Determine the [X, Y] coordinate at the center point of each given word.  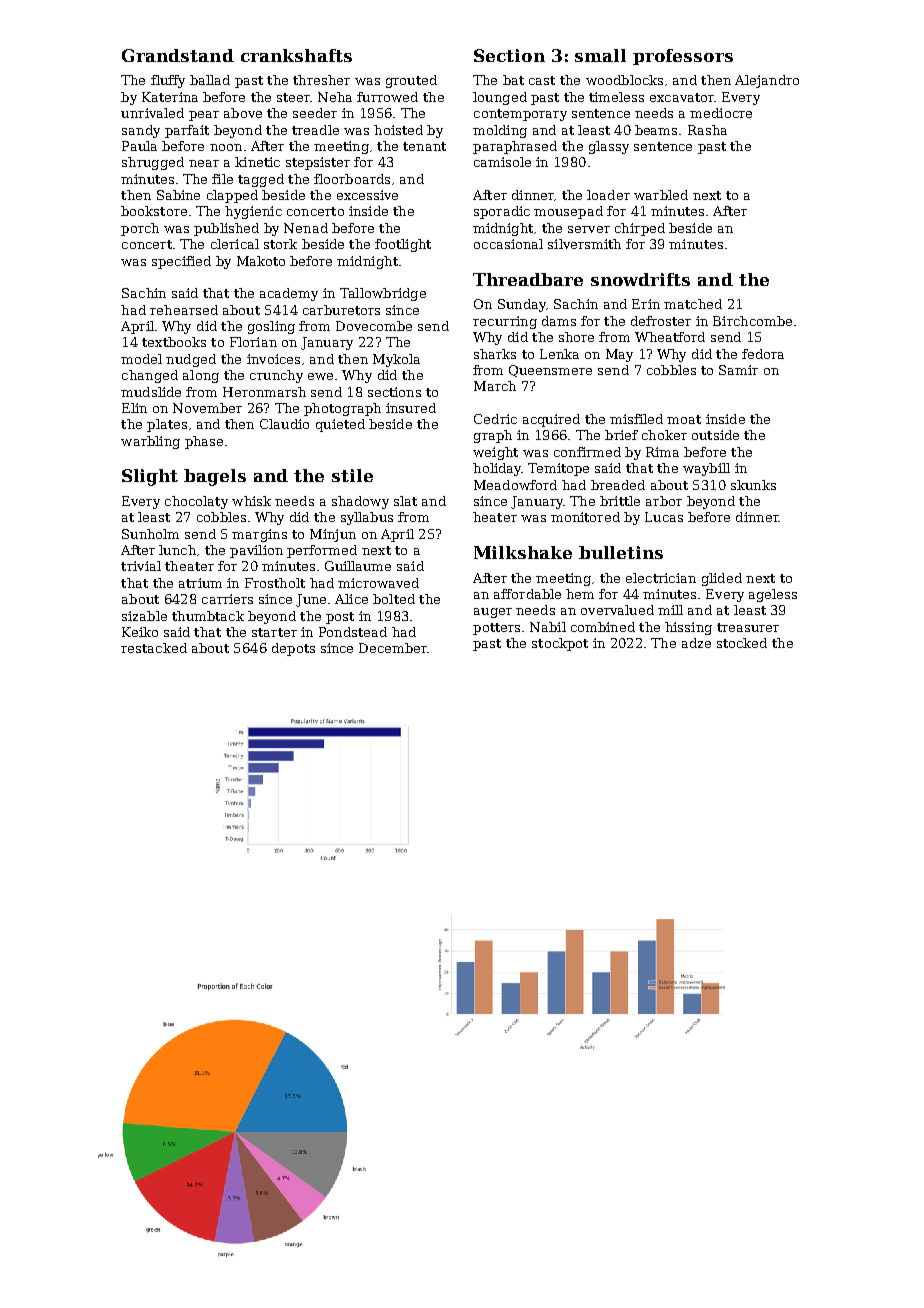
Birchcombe [752, 321]
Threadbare [528, 279]
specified [181, 262]
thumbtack [208, 616]
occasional [508, 244]
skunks [753, 485]
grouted [411, 81]
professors [683, 57]
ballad [210, 80]
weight [495, 453]
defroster [661, 321]
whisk [251, 501]
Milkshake [523, 552]
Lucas [664, 517]
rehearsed [184, 310]
